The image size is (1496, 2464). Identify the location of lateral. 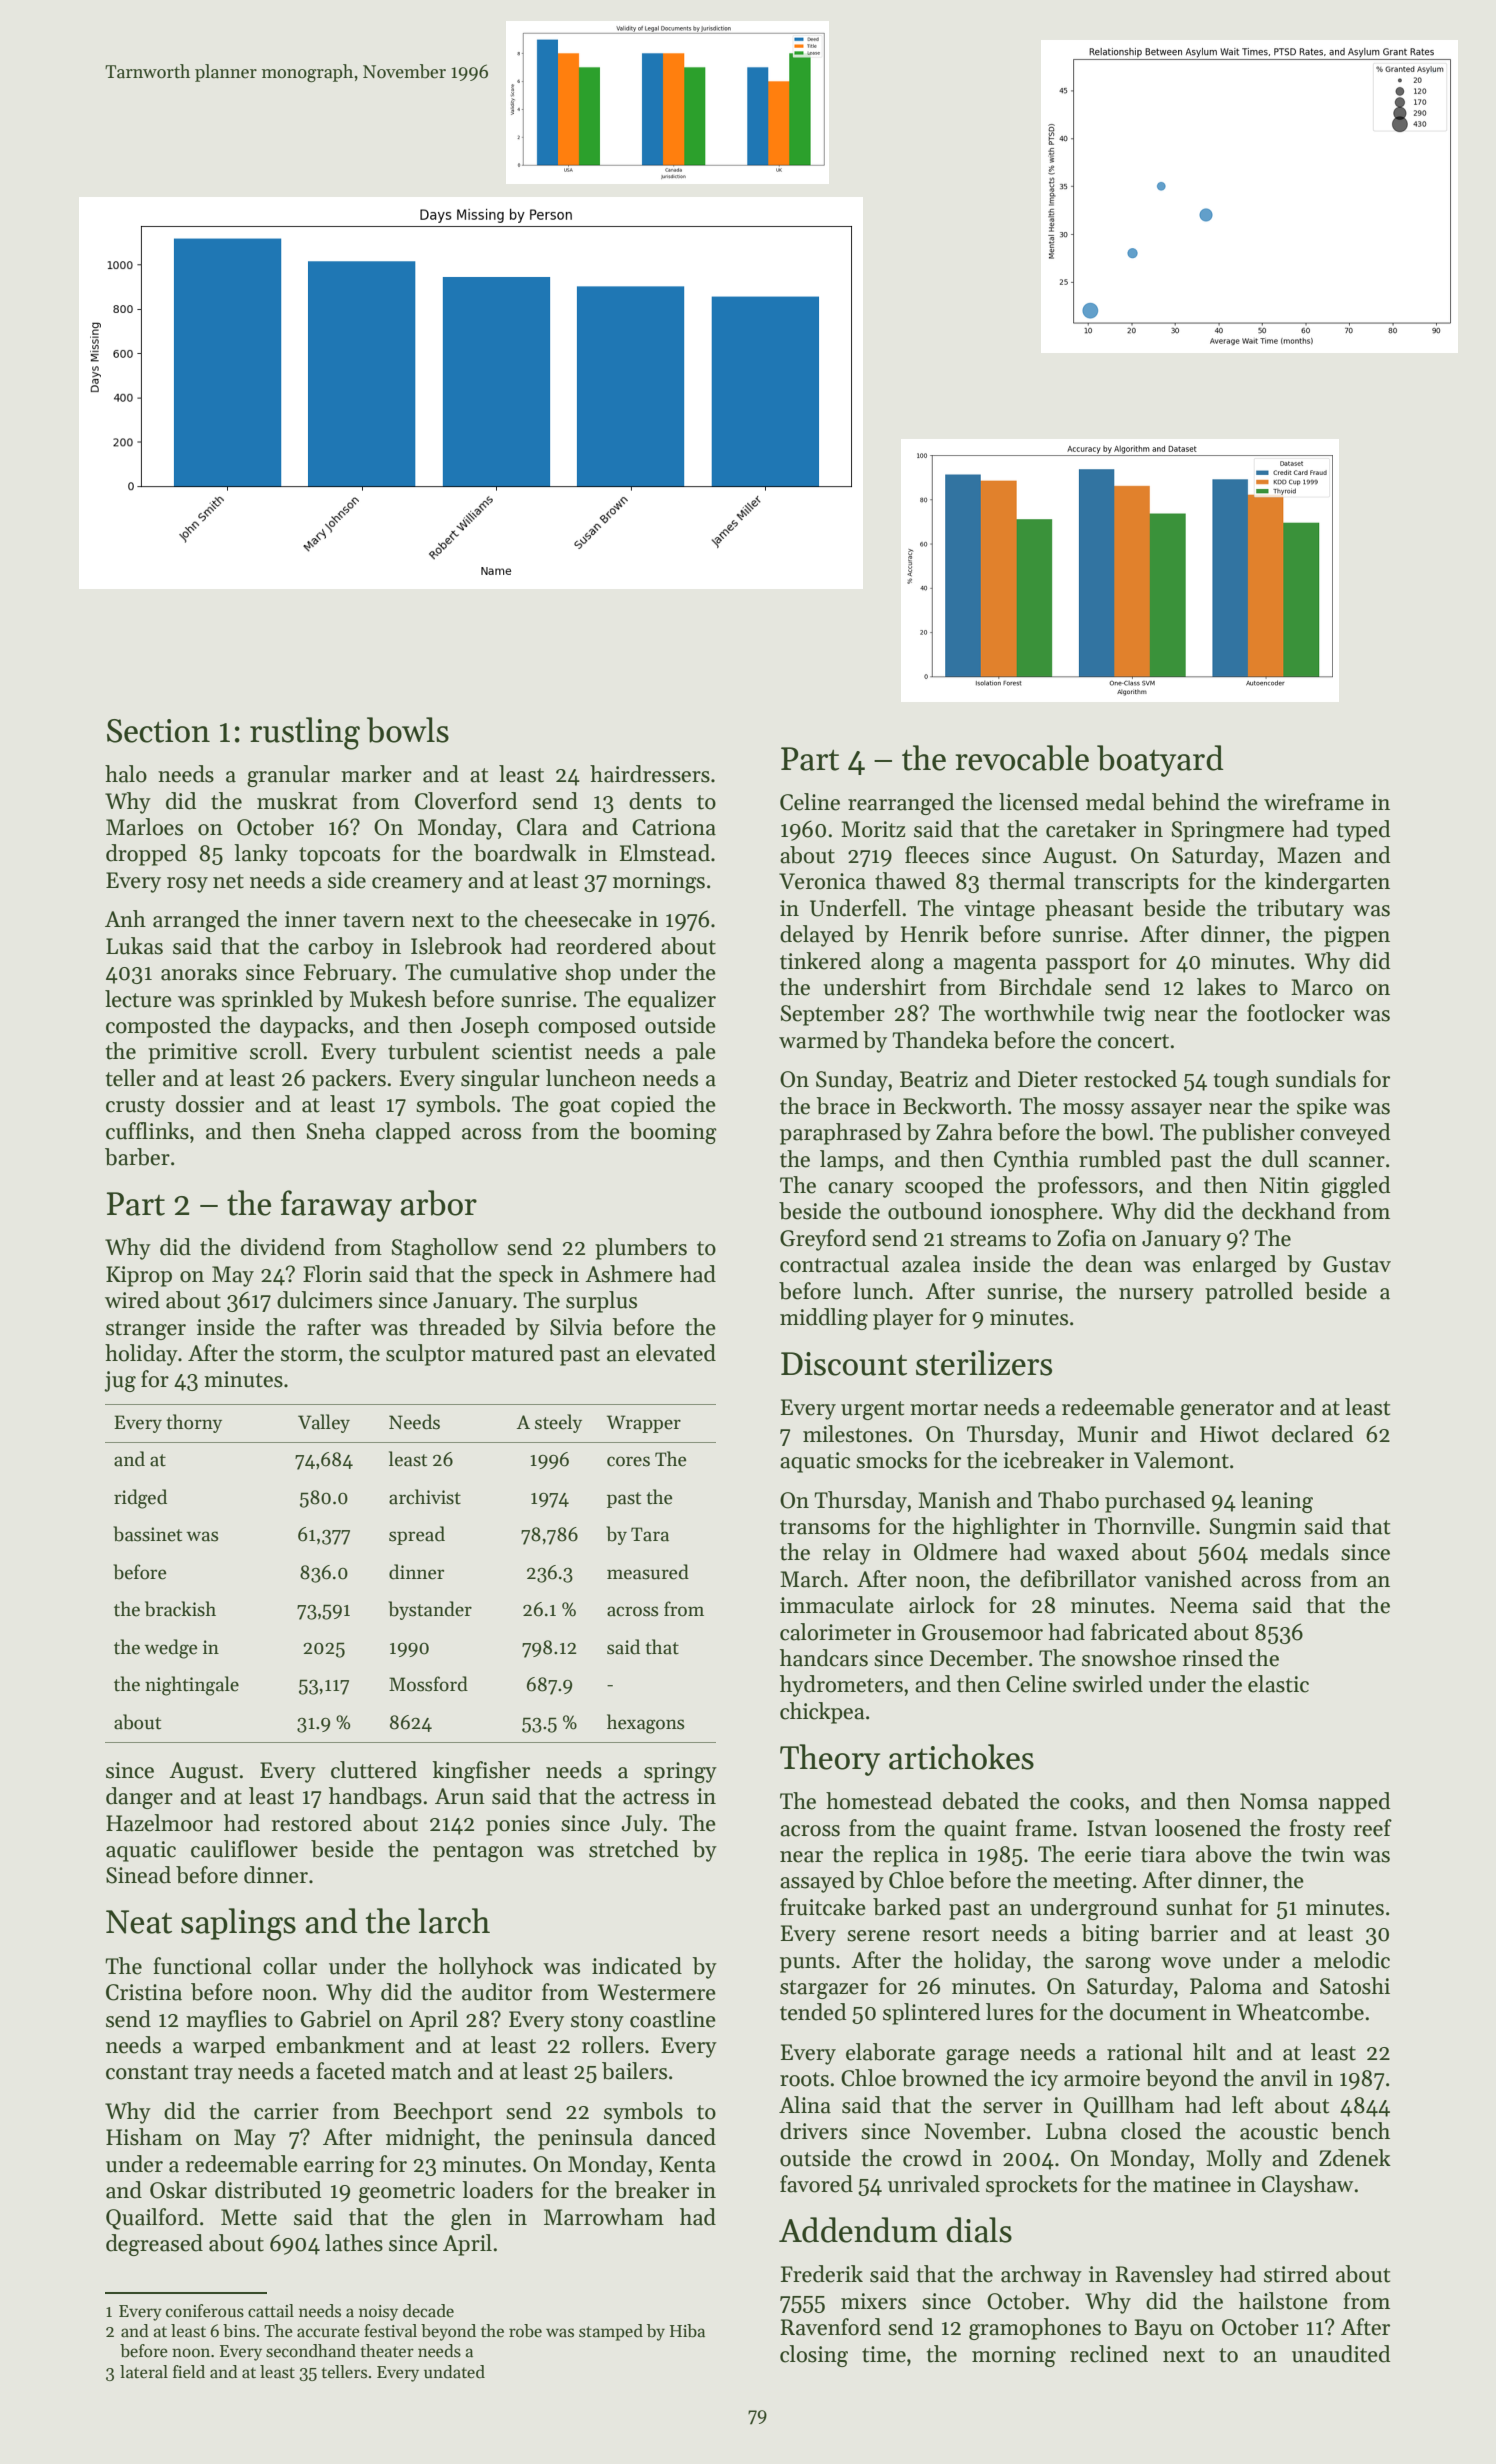
(144, 2372).
